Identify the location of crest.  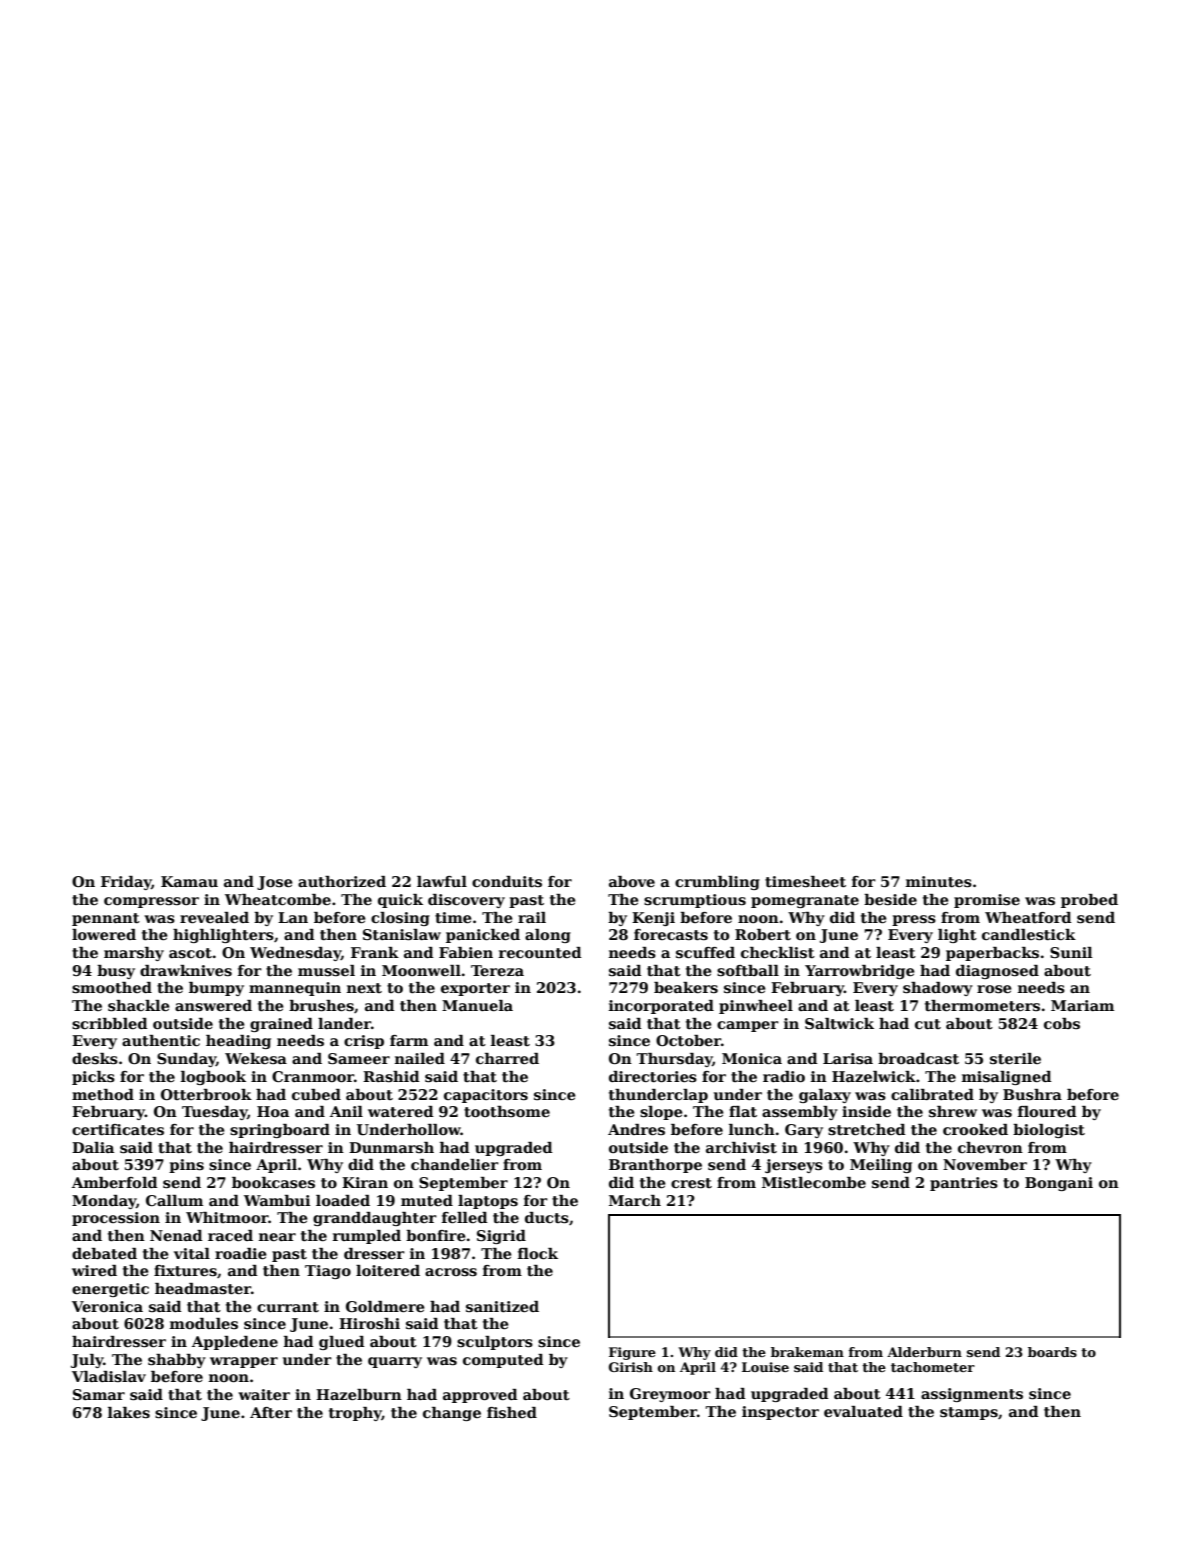
(691, 1183).
